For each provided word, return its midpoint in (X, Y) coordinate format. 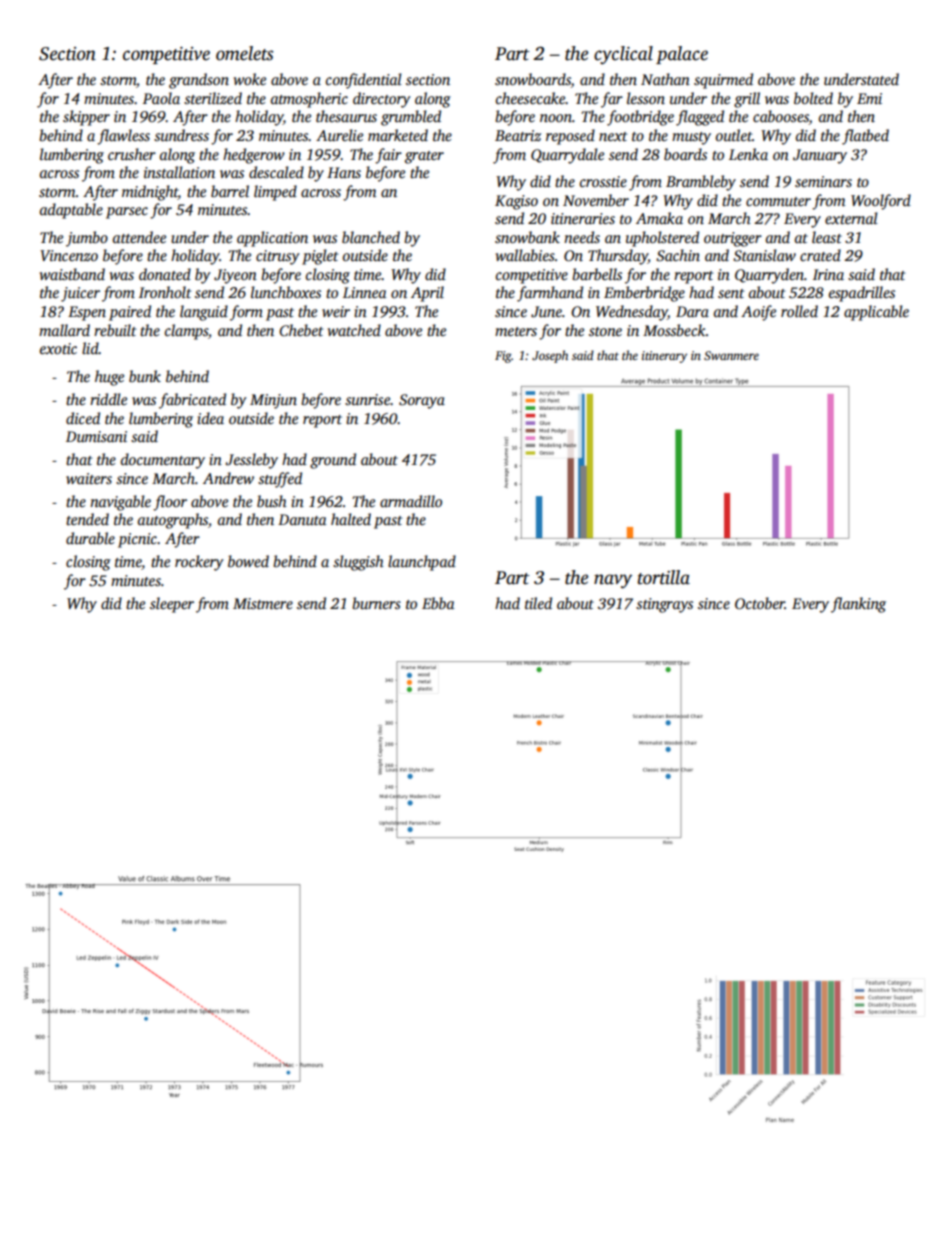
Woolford (881, 202)
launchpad (422, 563)
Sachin (678, 255)
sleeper (172, 605)
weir (336, 311)
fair (388, 156)
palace (682, 55)
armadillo (411, 501)
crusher (132, 154)
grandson (199, 81)
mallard (64, 330)
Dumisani (96, 436)
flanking (858, 605)
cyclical (623, 55)
